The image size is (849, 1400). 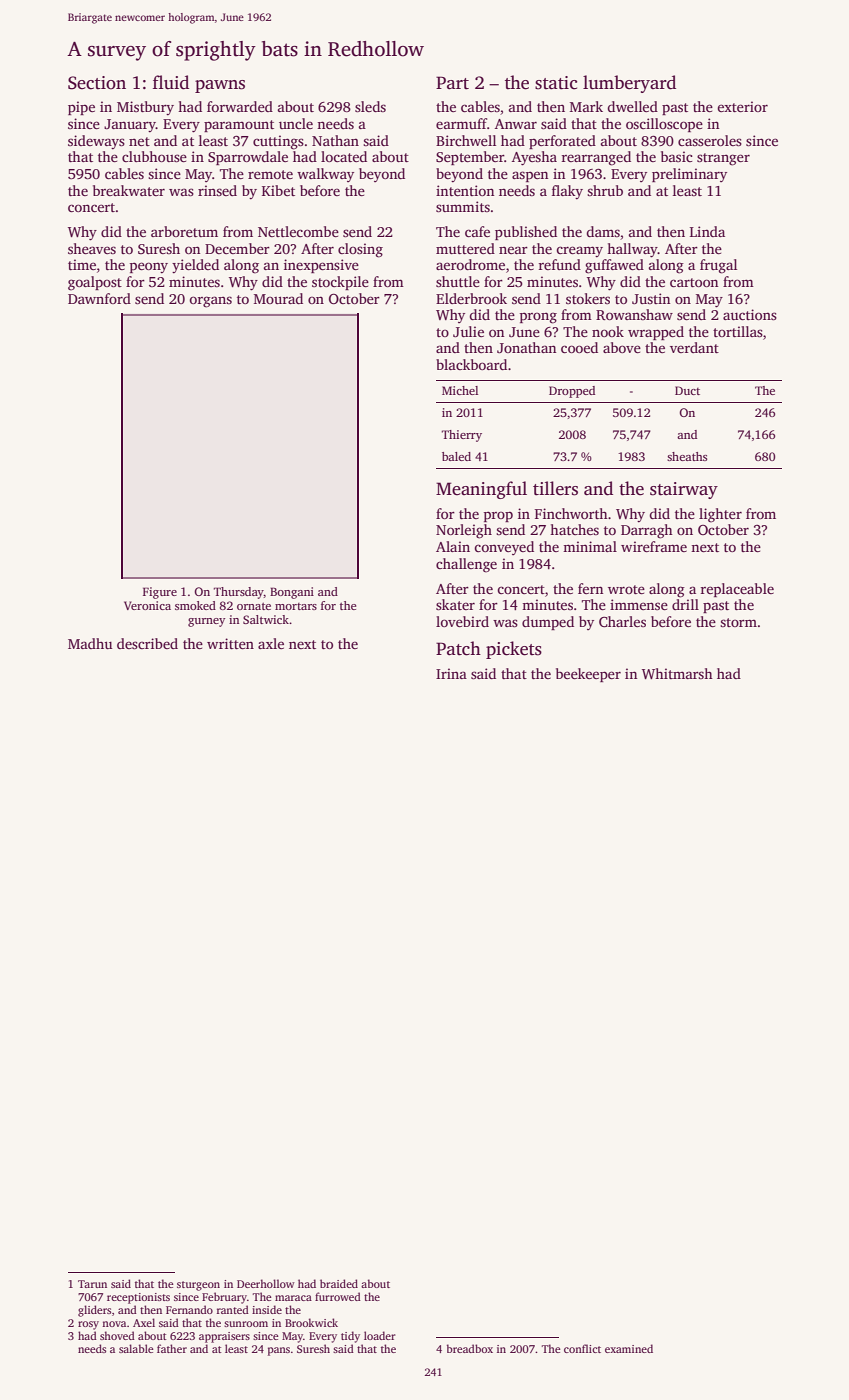 What do you see at coordinates (460, 390) in the screenshot?
I see `Michel` at bounding box center [460, 390].
